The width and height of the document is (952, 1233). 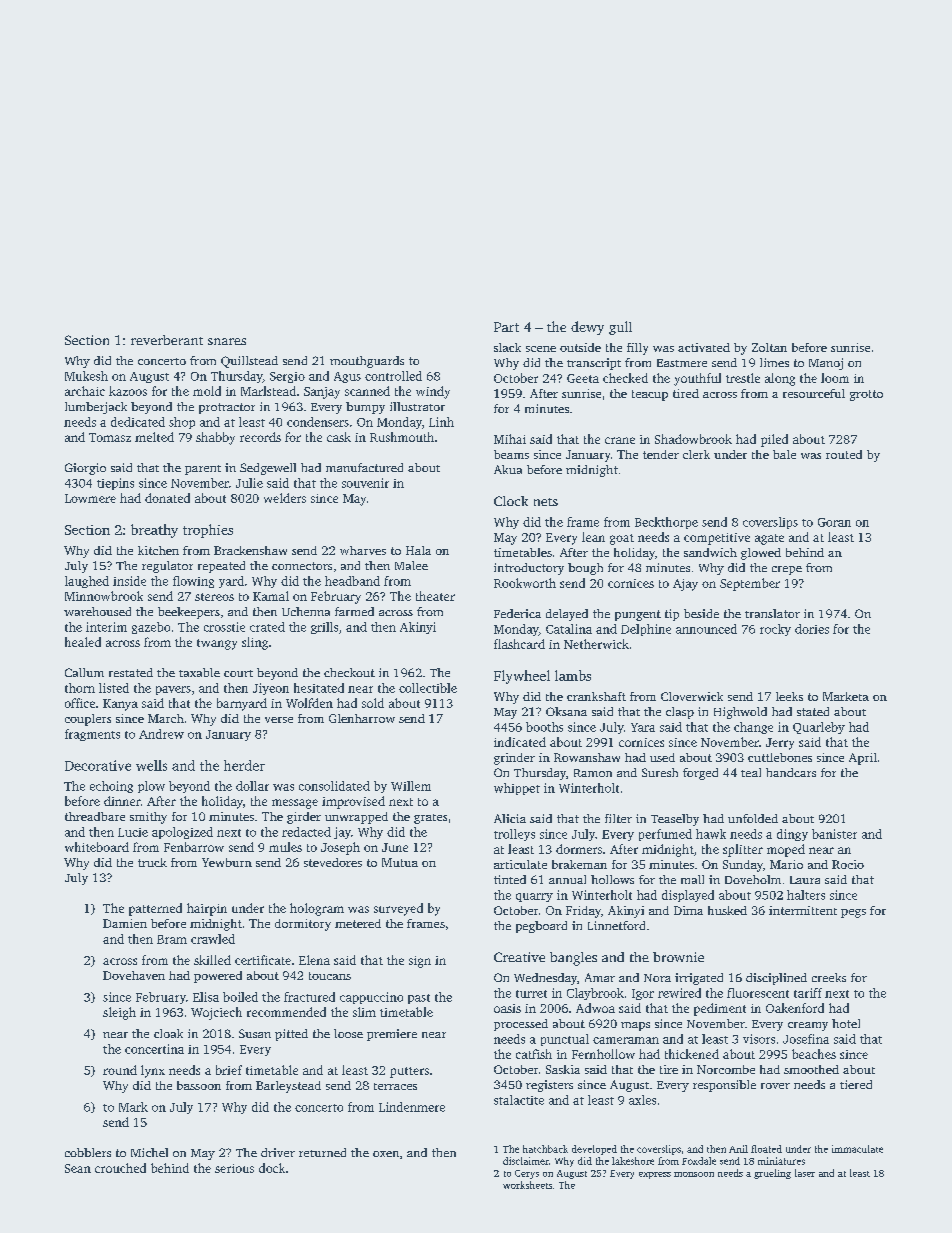 What do you see at coordinates (365, 483) in the document?
I see `souvenir` at bounding box center [365, 483].
